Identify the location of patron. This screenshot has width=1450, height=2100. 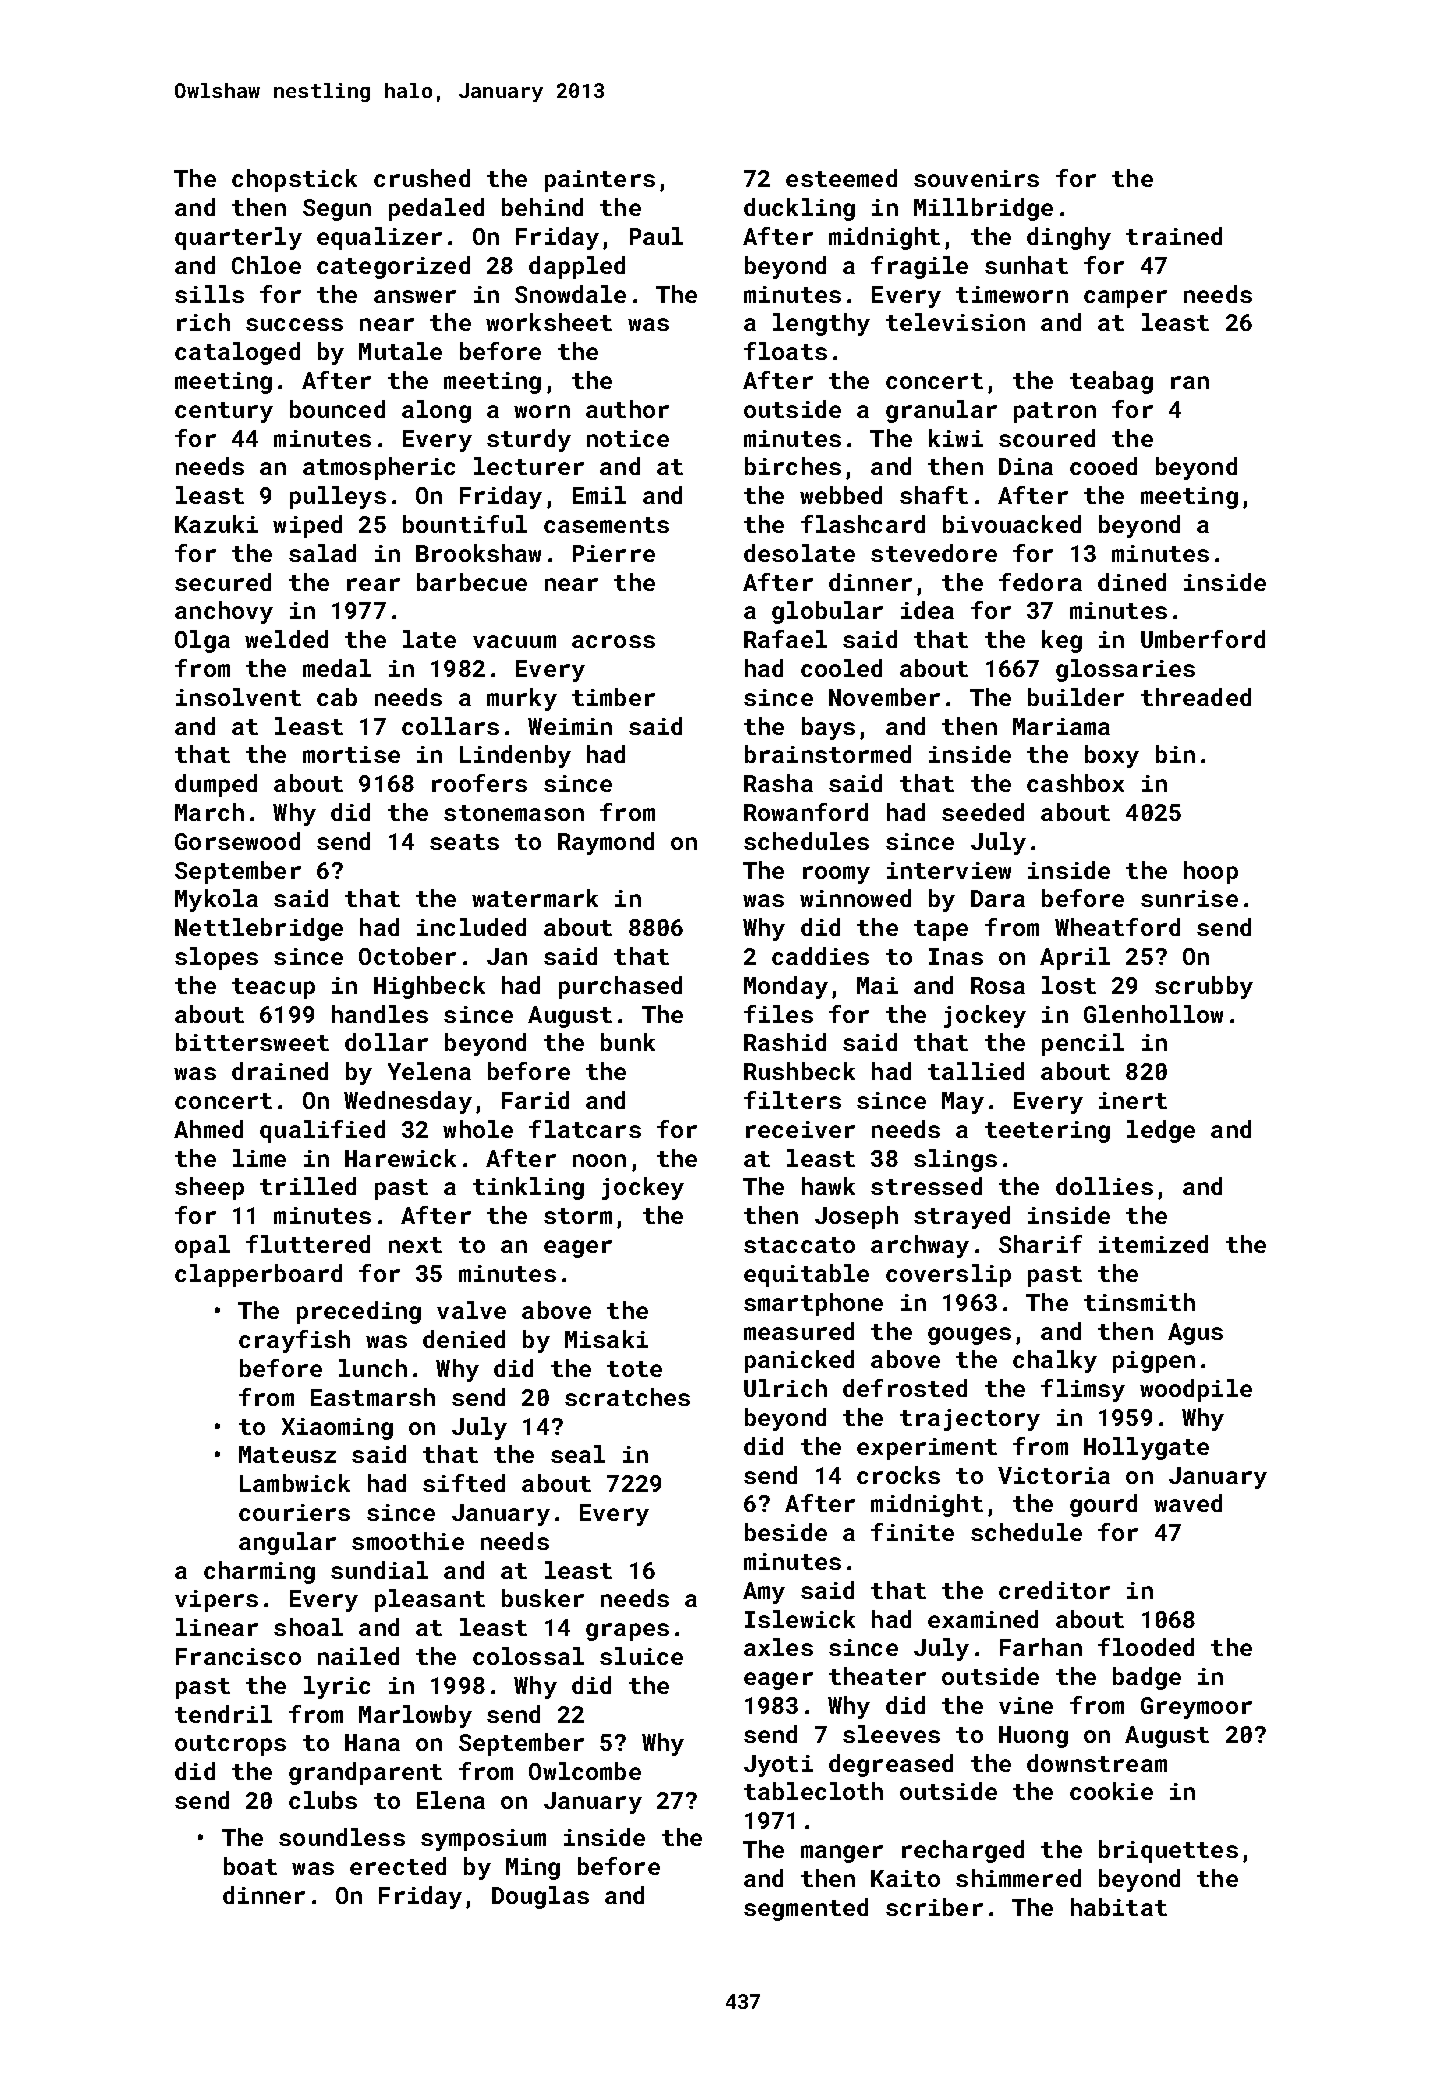
(1055, 412).
